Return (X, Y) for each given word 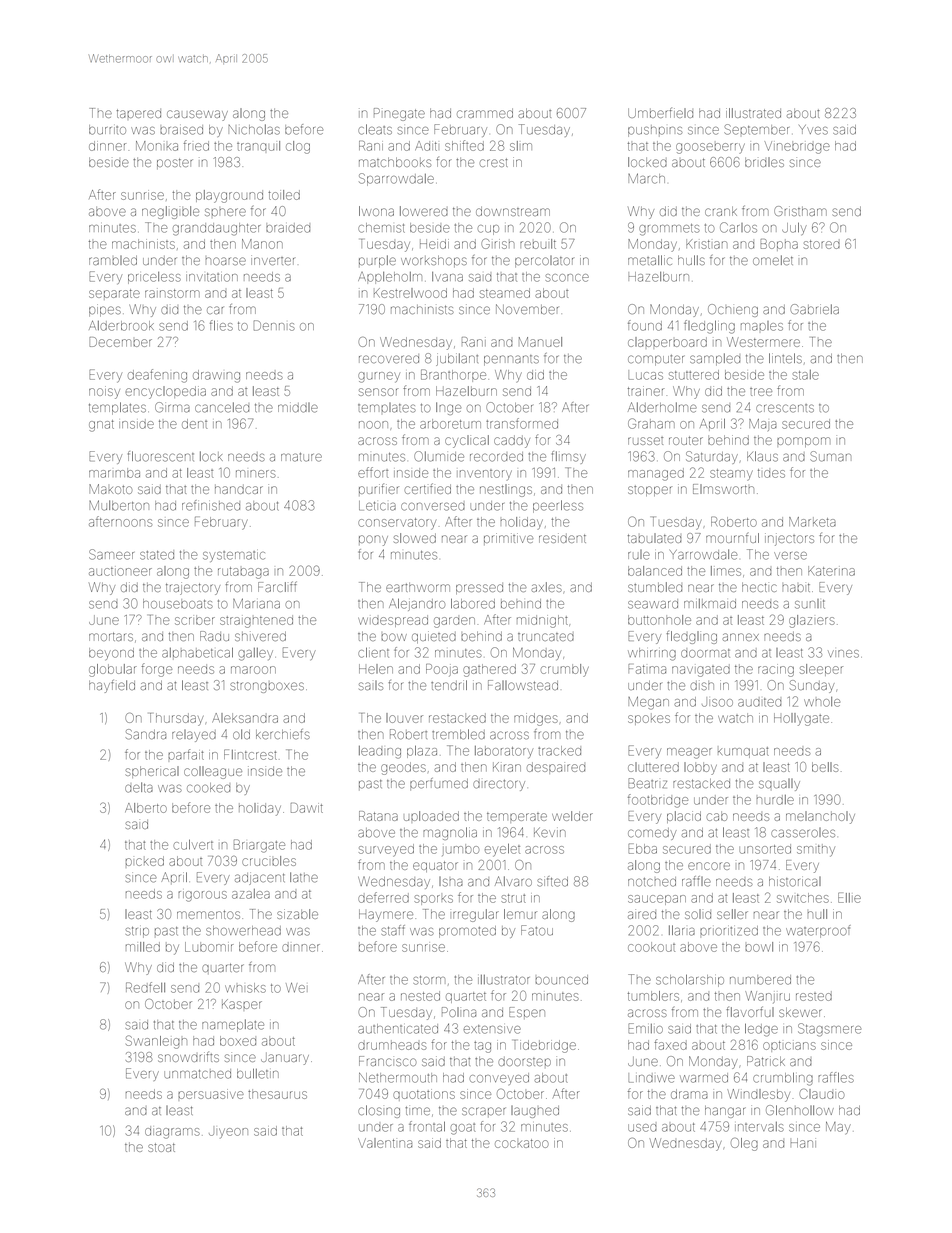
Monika (157, 146)
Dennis (274, 325)
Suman (830, 456)
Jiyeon (228, 1133)
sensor (378, 392)
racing (776, 670)
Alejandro (417, 604)
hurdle (775, 800)
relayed (194, 736)
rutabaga (243, 573)
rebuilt (538, 244)
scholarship (690, 981)
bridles (764, 162)
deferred (383, 897)
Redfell (145, 987)
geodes (403, 768)
